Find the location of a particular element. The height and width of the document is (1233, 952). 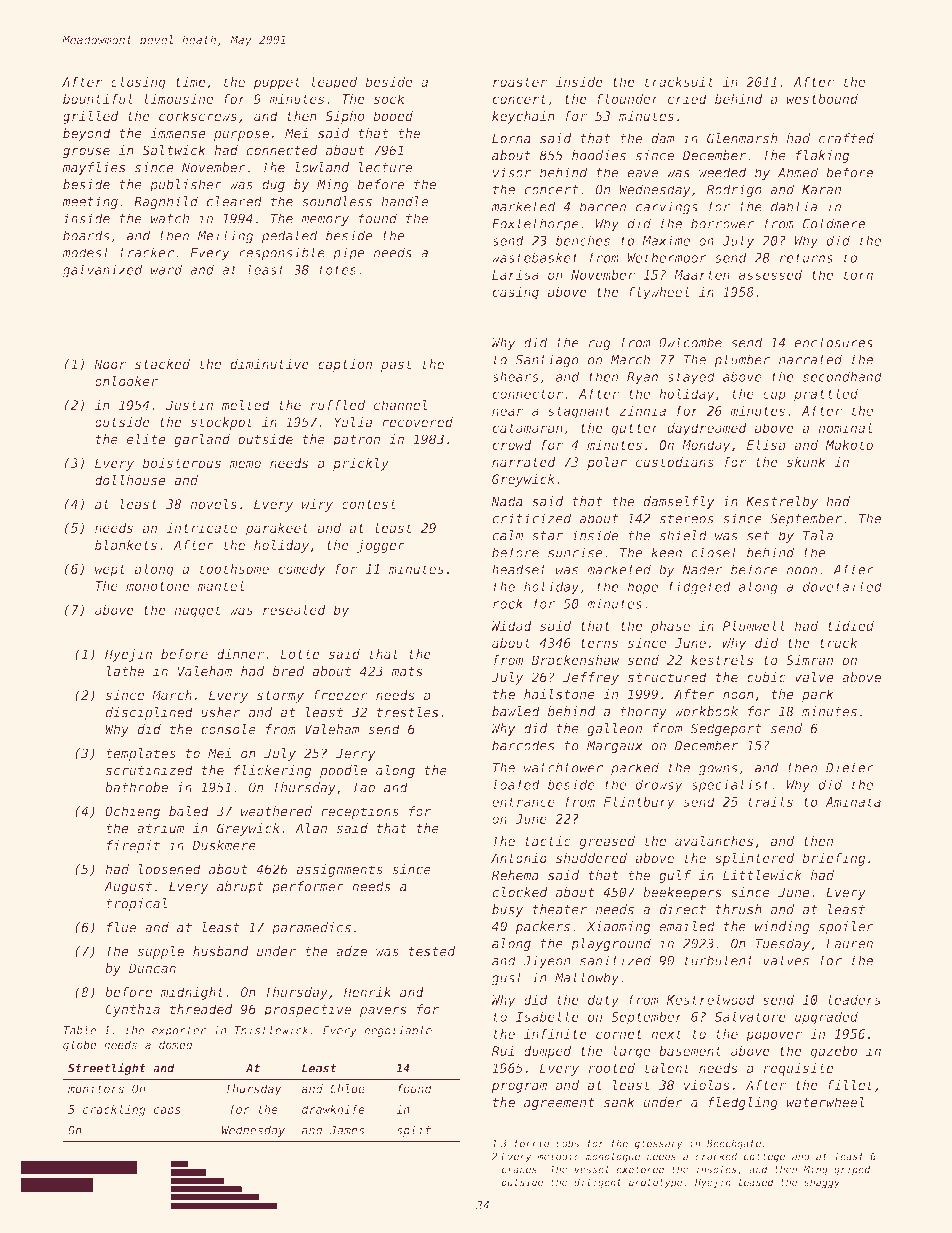

truck is located at coordinates (838, 643).
